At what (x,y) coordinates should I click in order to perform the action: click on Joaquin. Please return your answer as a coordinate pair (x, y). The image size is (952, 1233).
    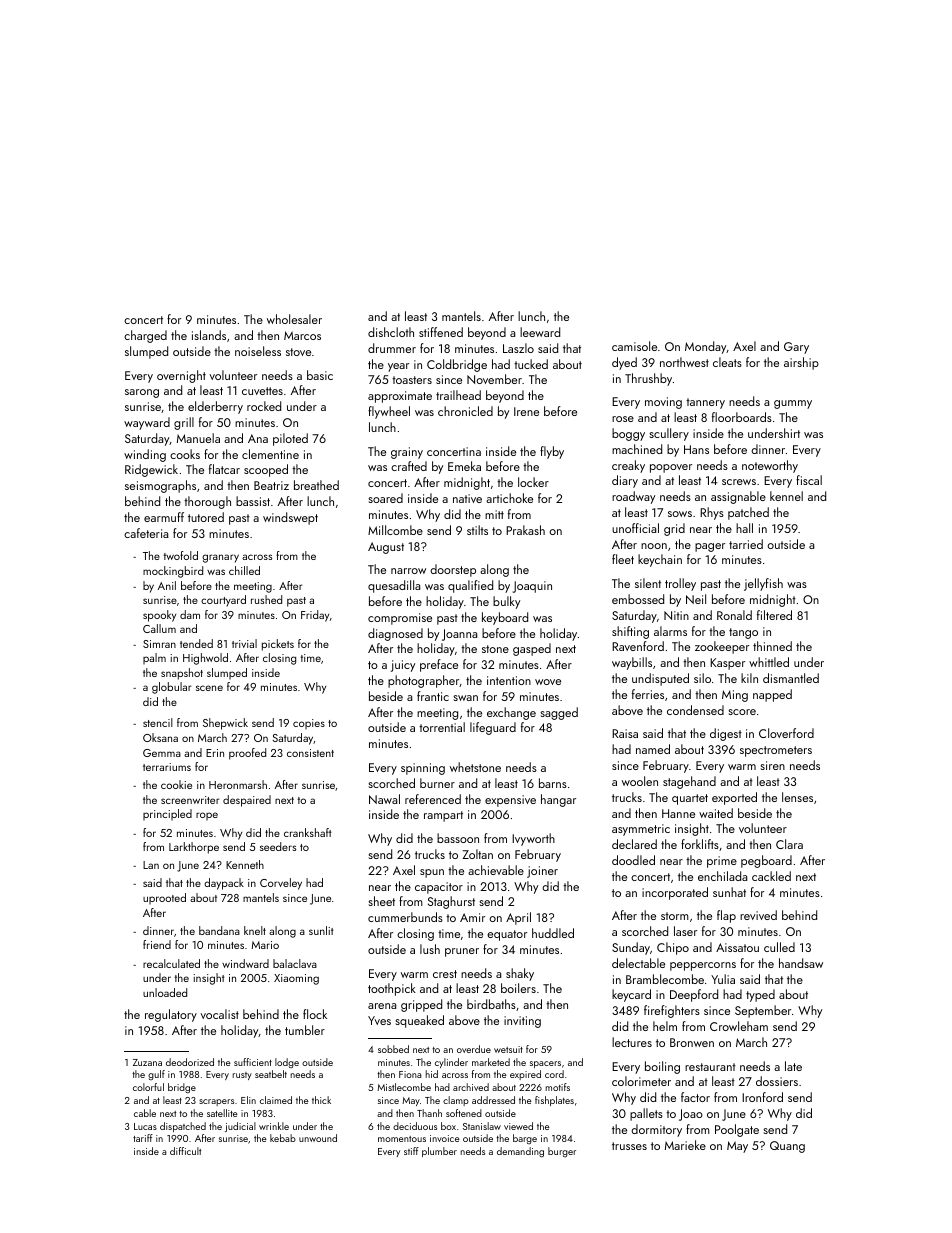
    Looking at the image, I should click on (532, 587).
